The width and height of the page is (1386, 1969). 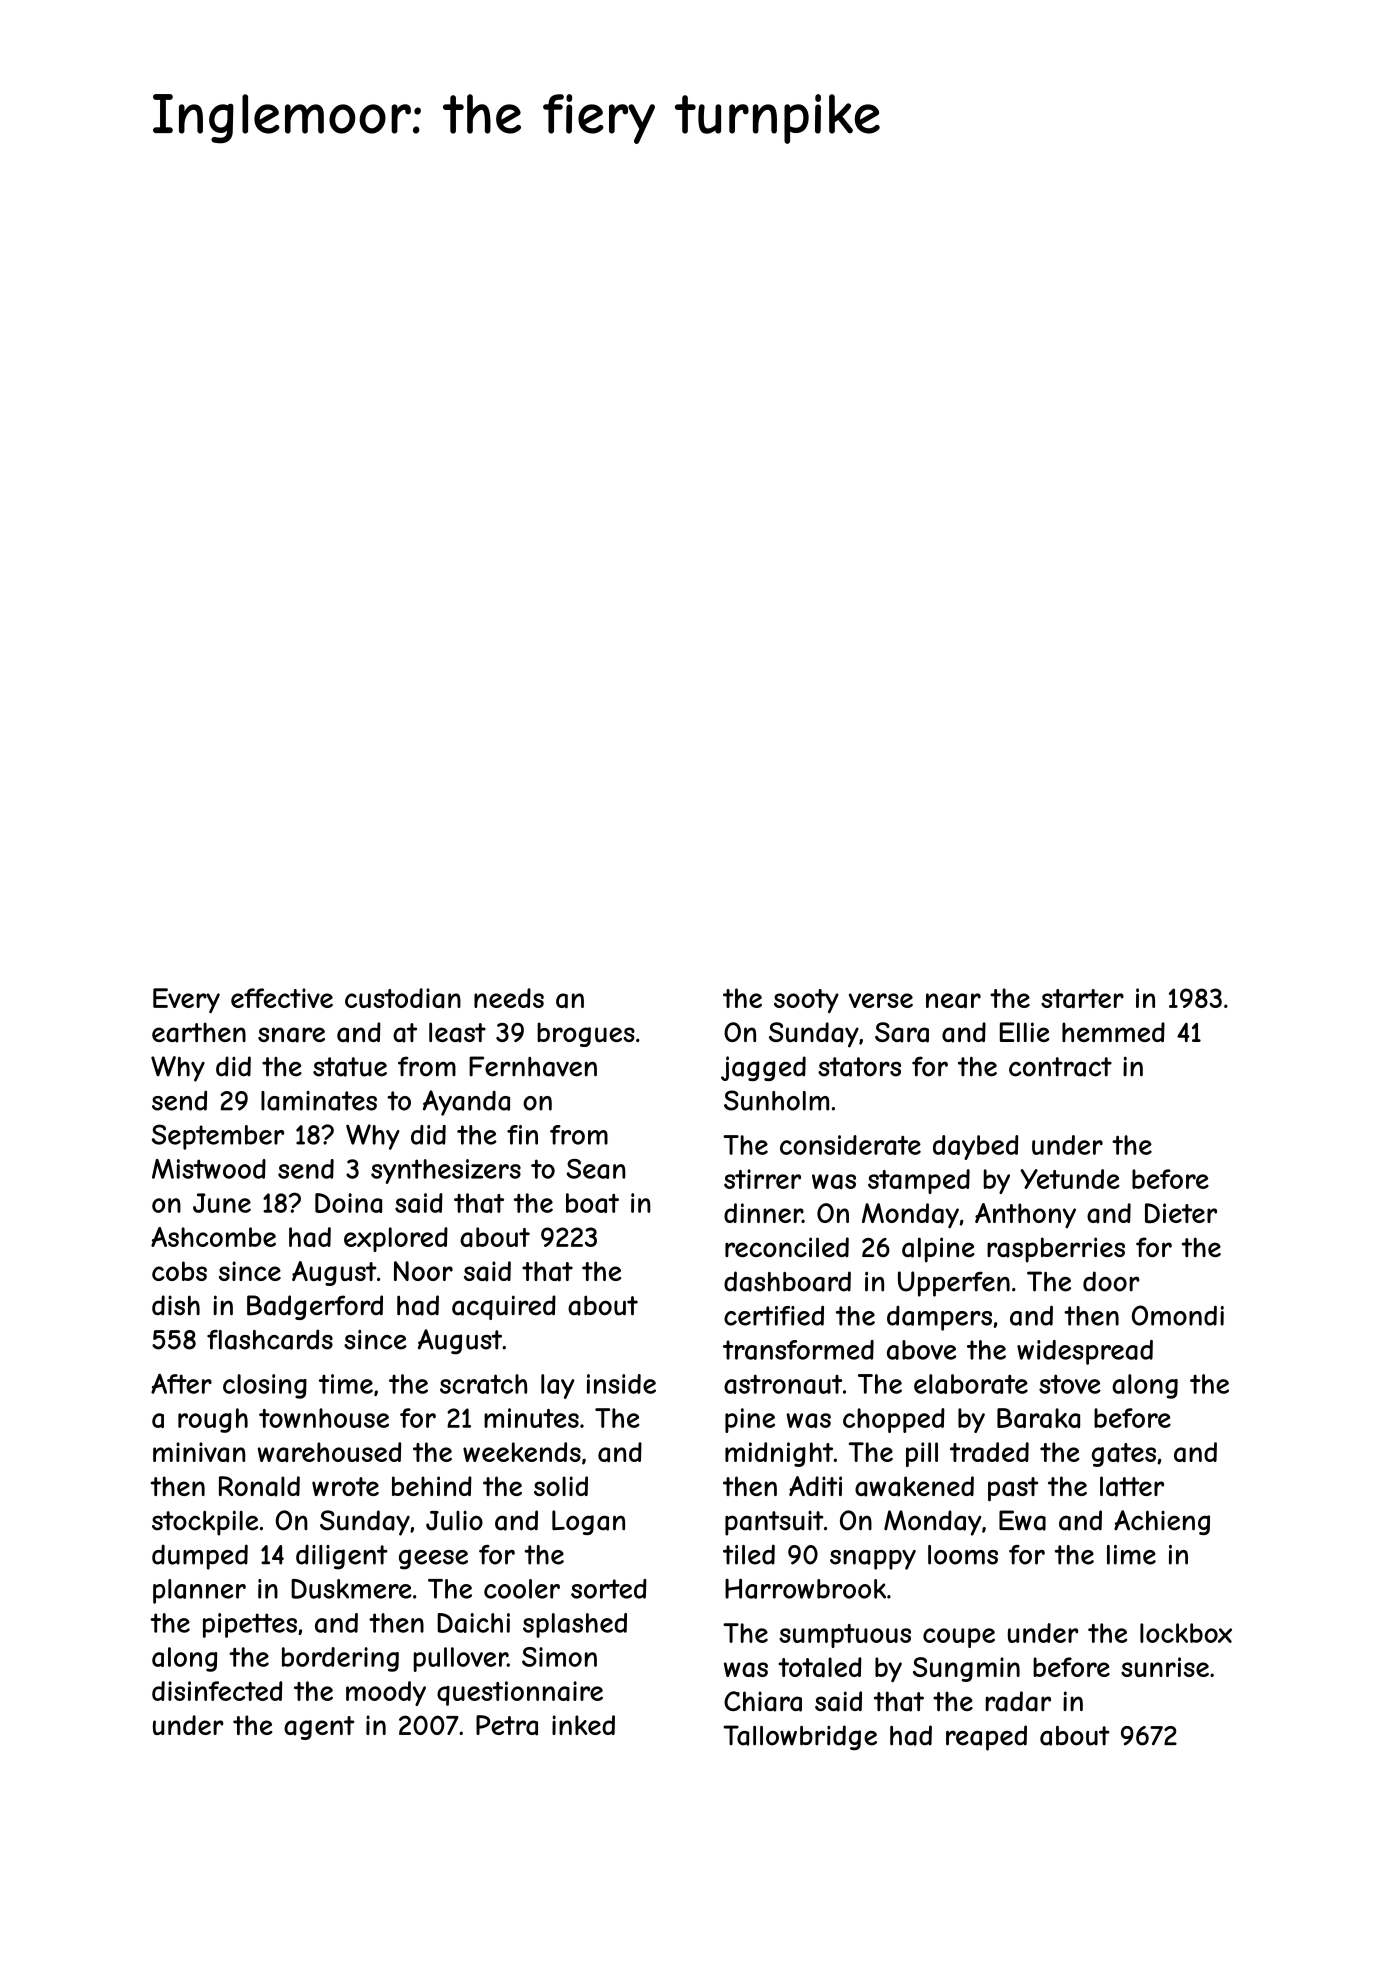 What do you see at coordinates (324, 1418) in the page?
I see `townhouse` at bounding box center [324, 1418].
